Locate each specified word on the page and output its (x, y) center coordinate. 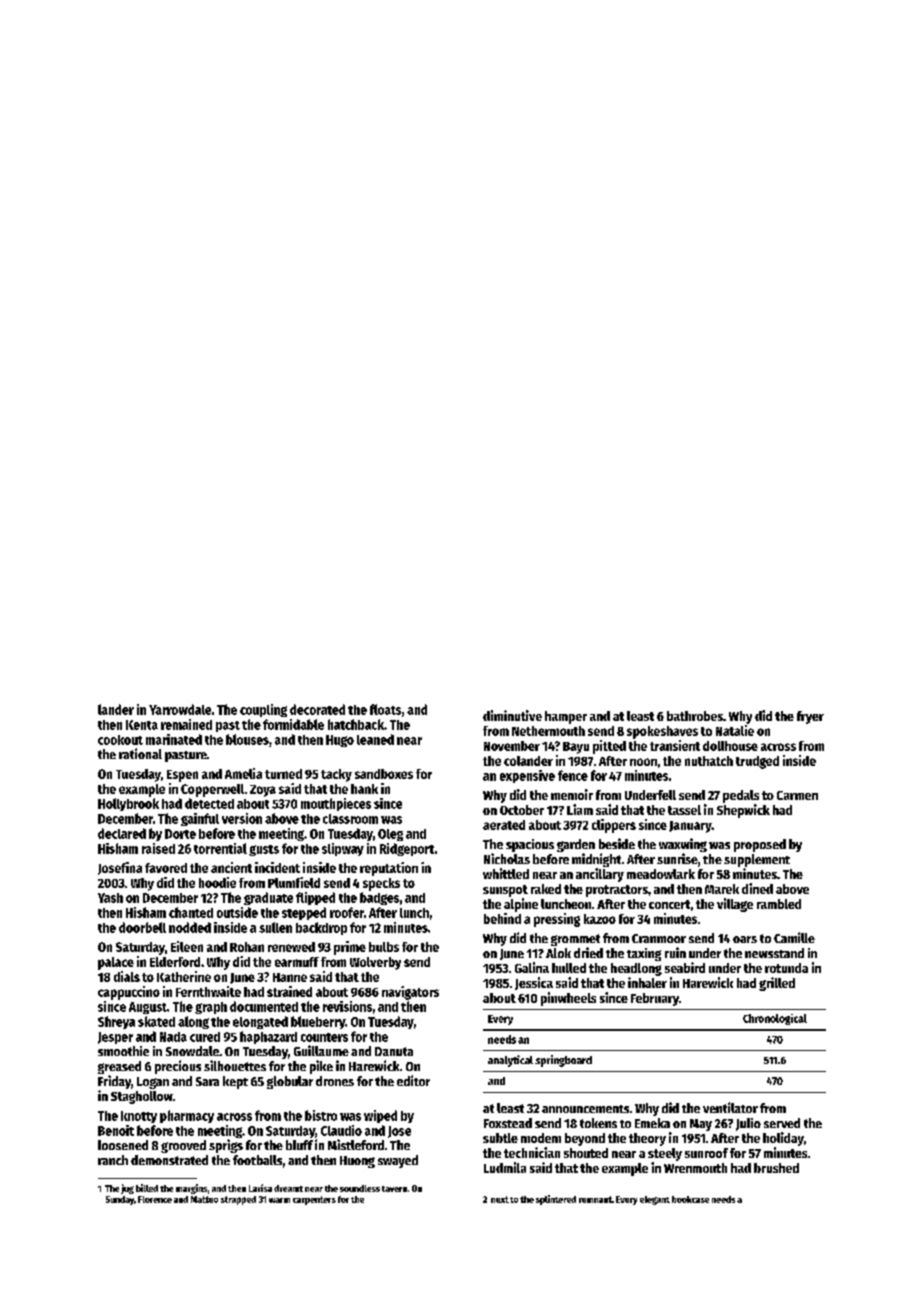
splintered (556, 1200)
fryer (810, 717)
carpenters (314, 1200)
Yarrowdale (180, 709)
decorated (317, 709)
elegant (655, 1200)
